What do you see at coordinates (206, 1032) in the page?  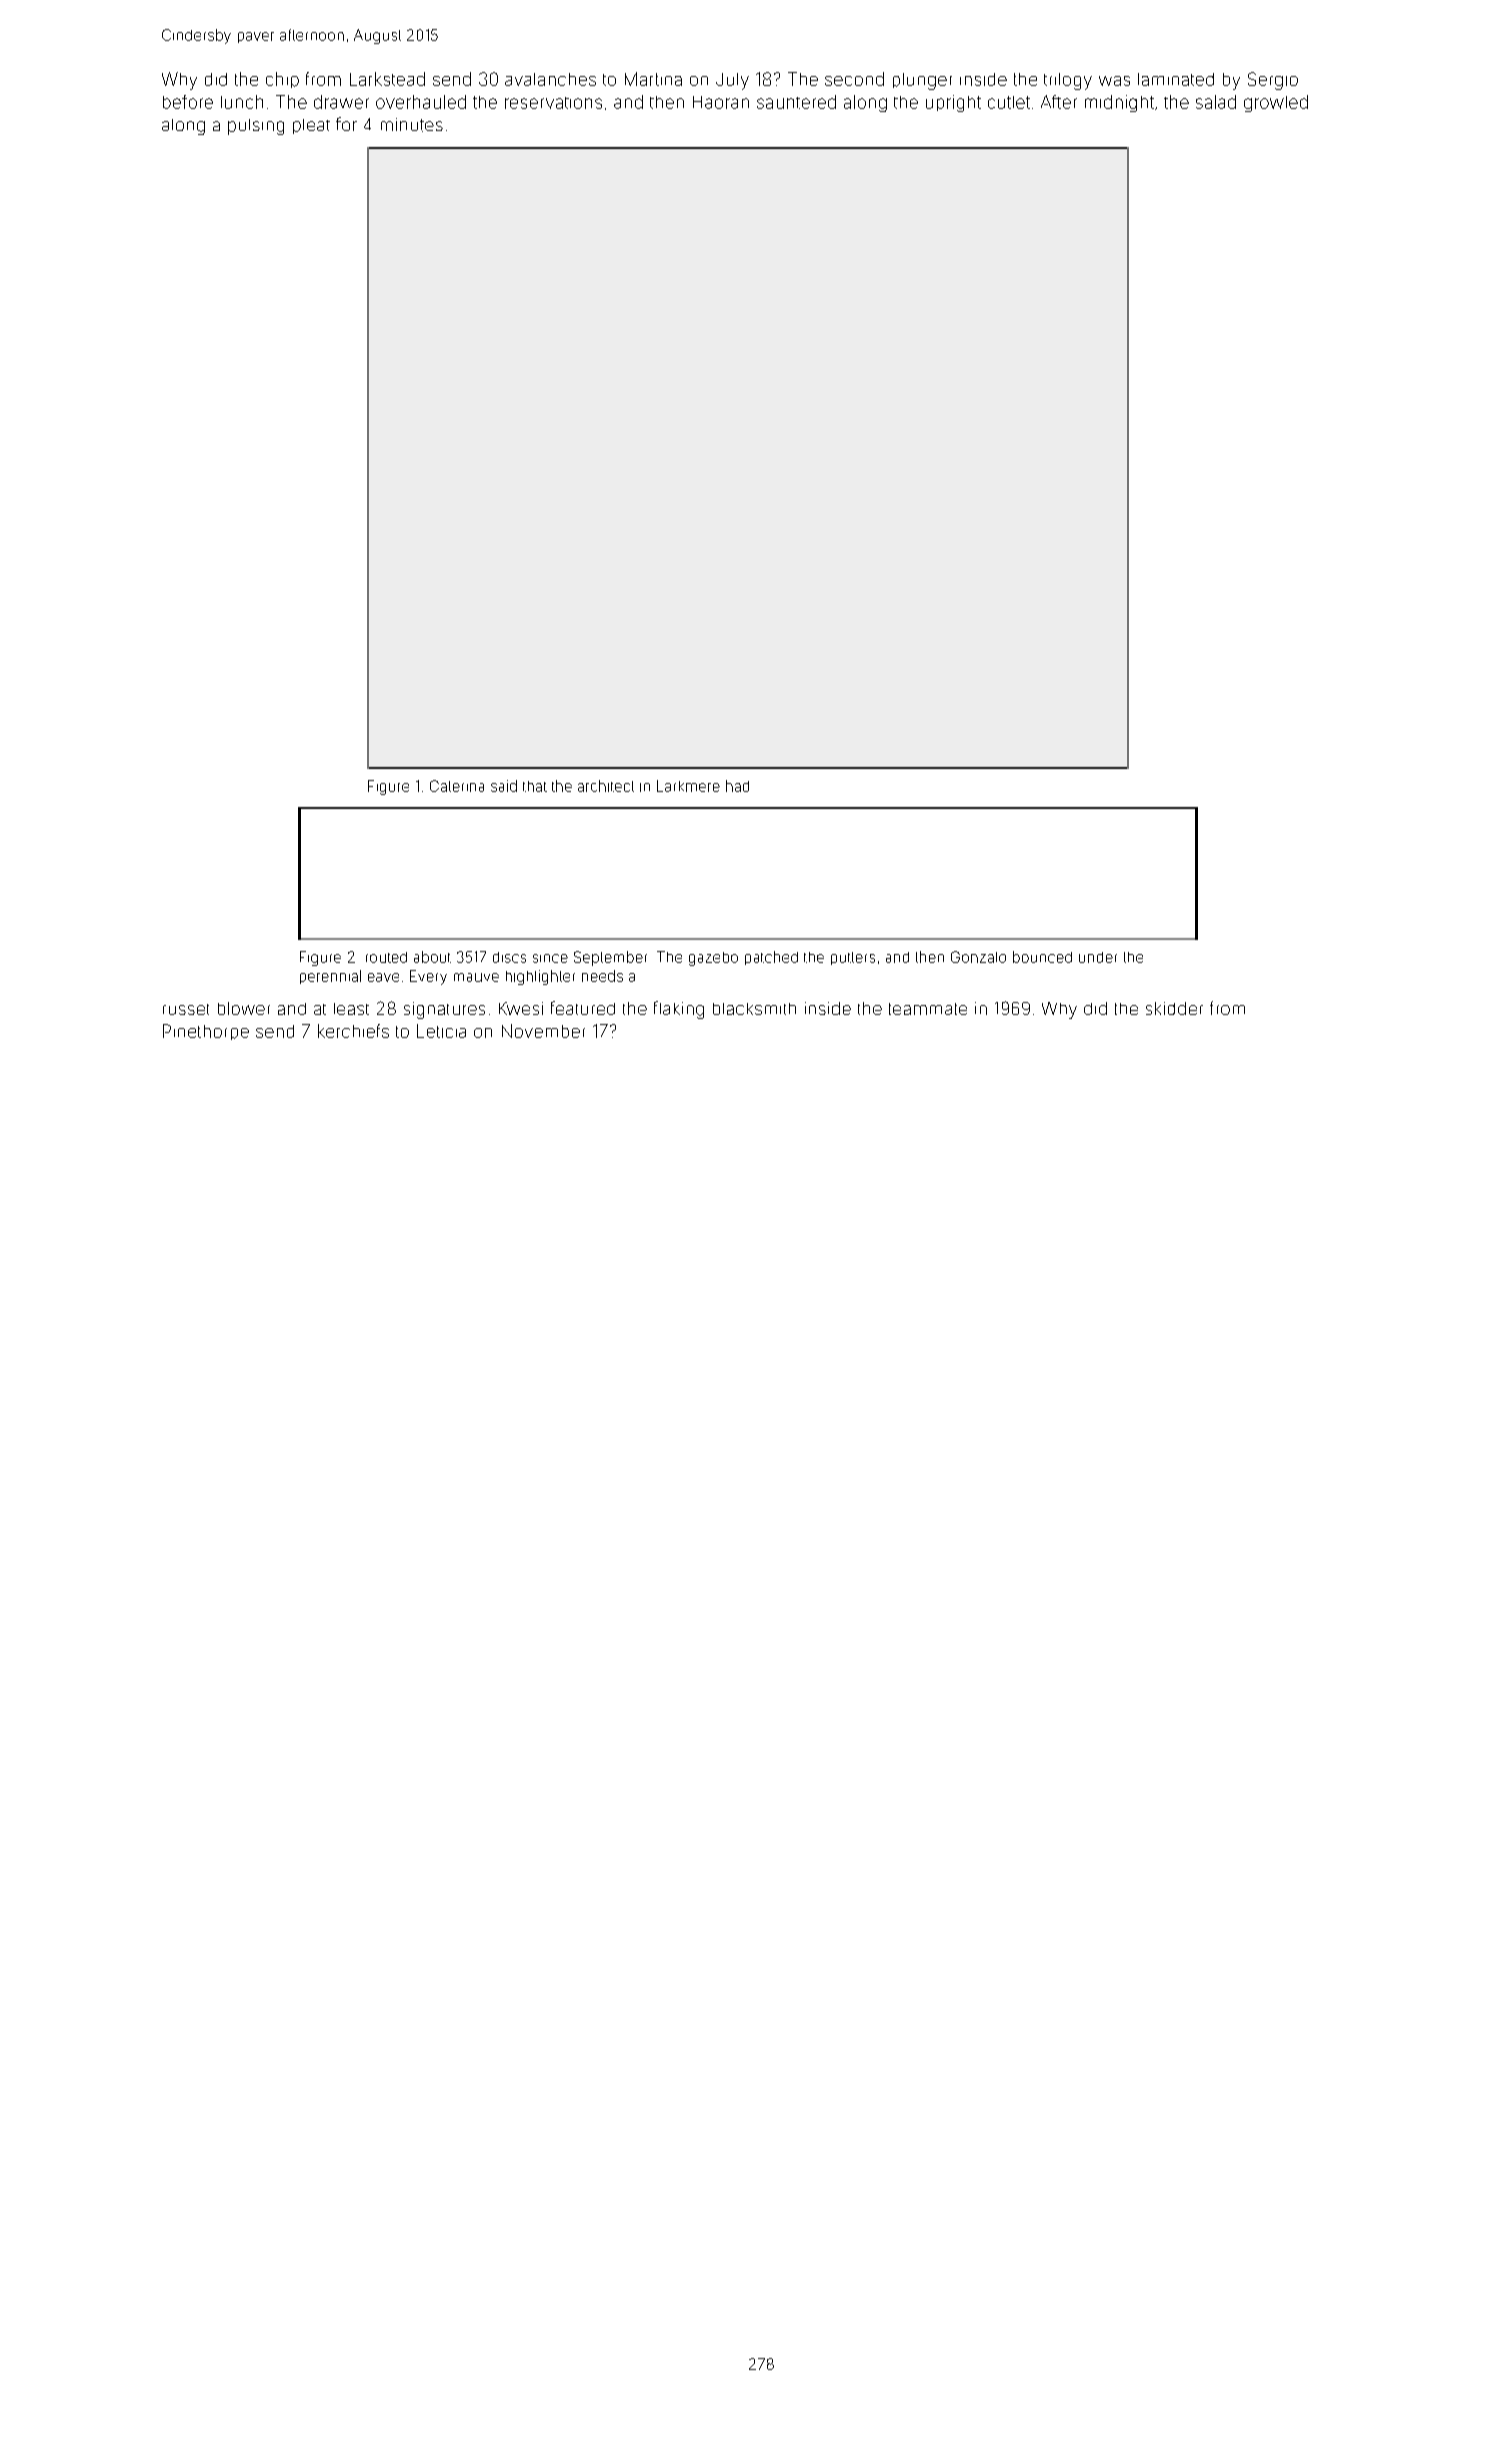 I see `Pinethorpe` at bounding box center [206, 1032].
